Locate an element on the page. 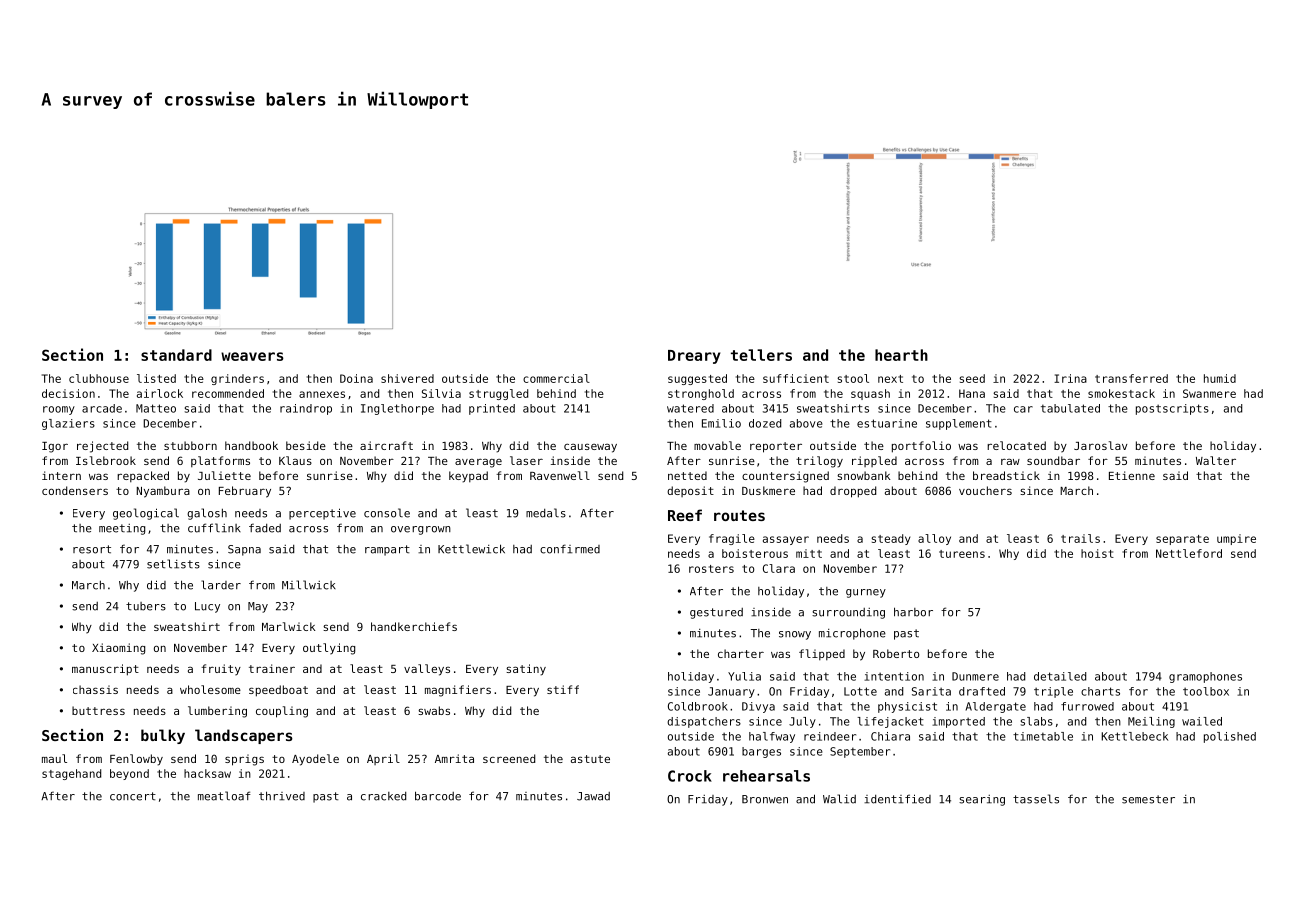 The height and width of the document is (924, 1308). watered is located at coordinates (690, 408).
